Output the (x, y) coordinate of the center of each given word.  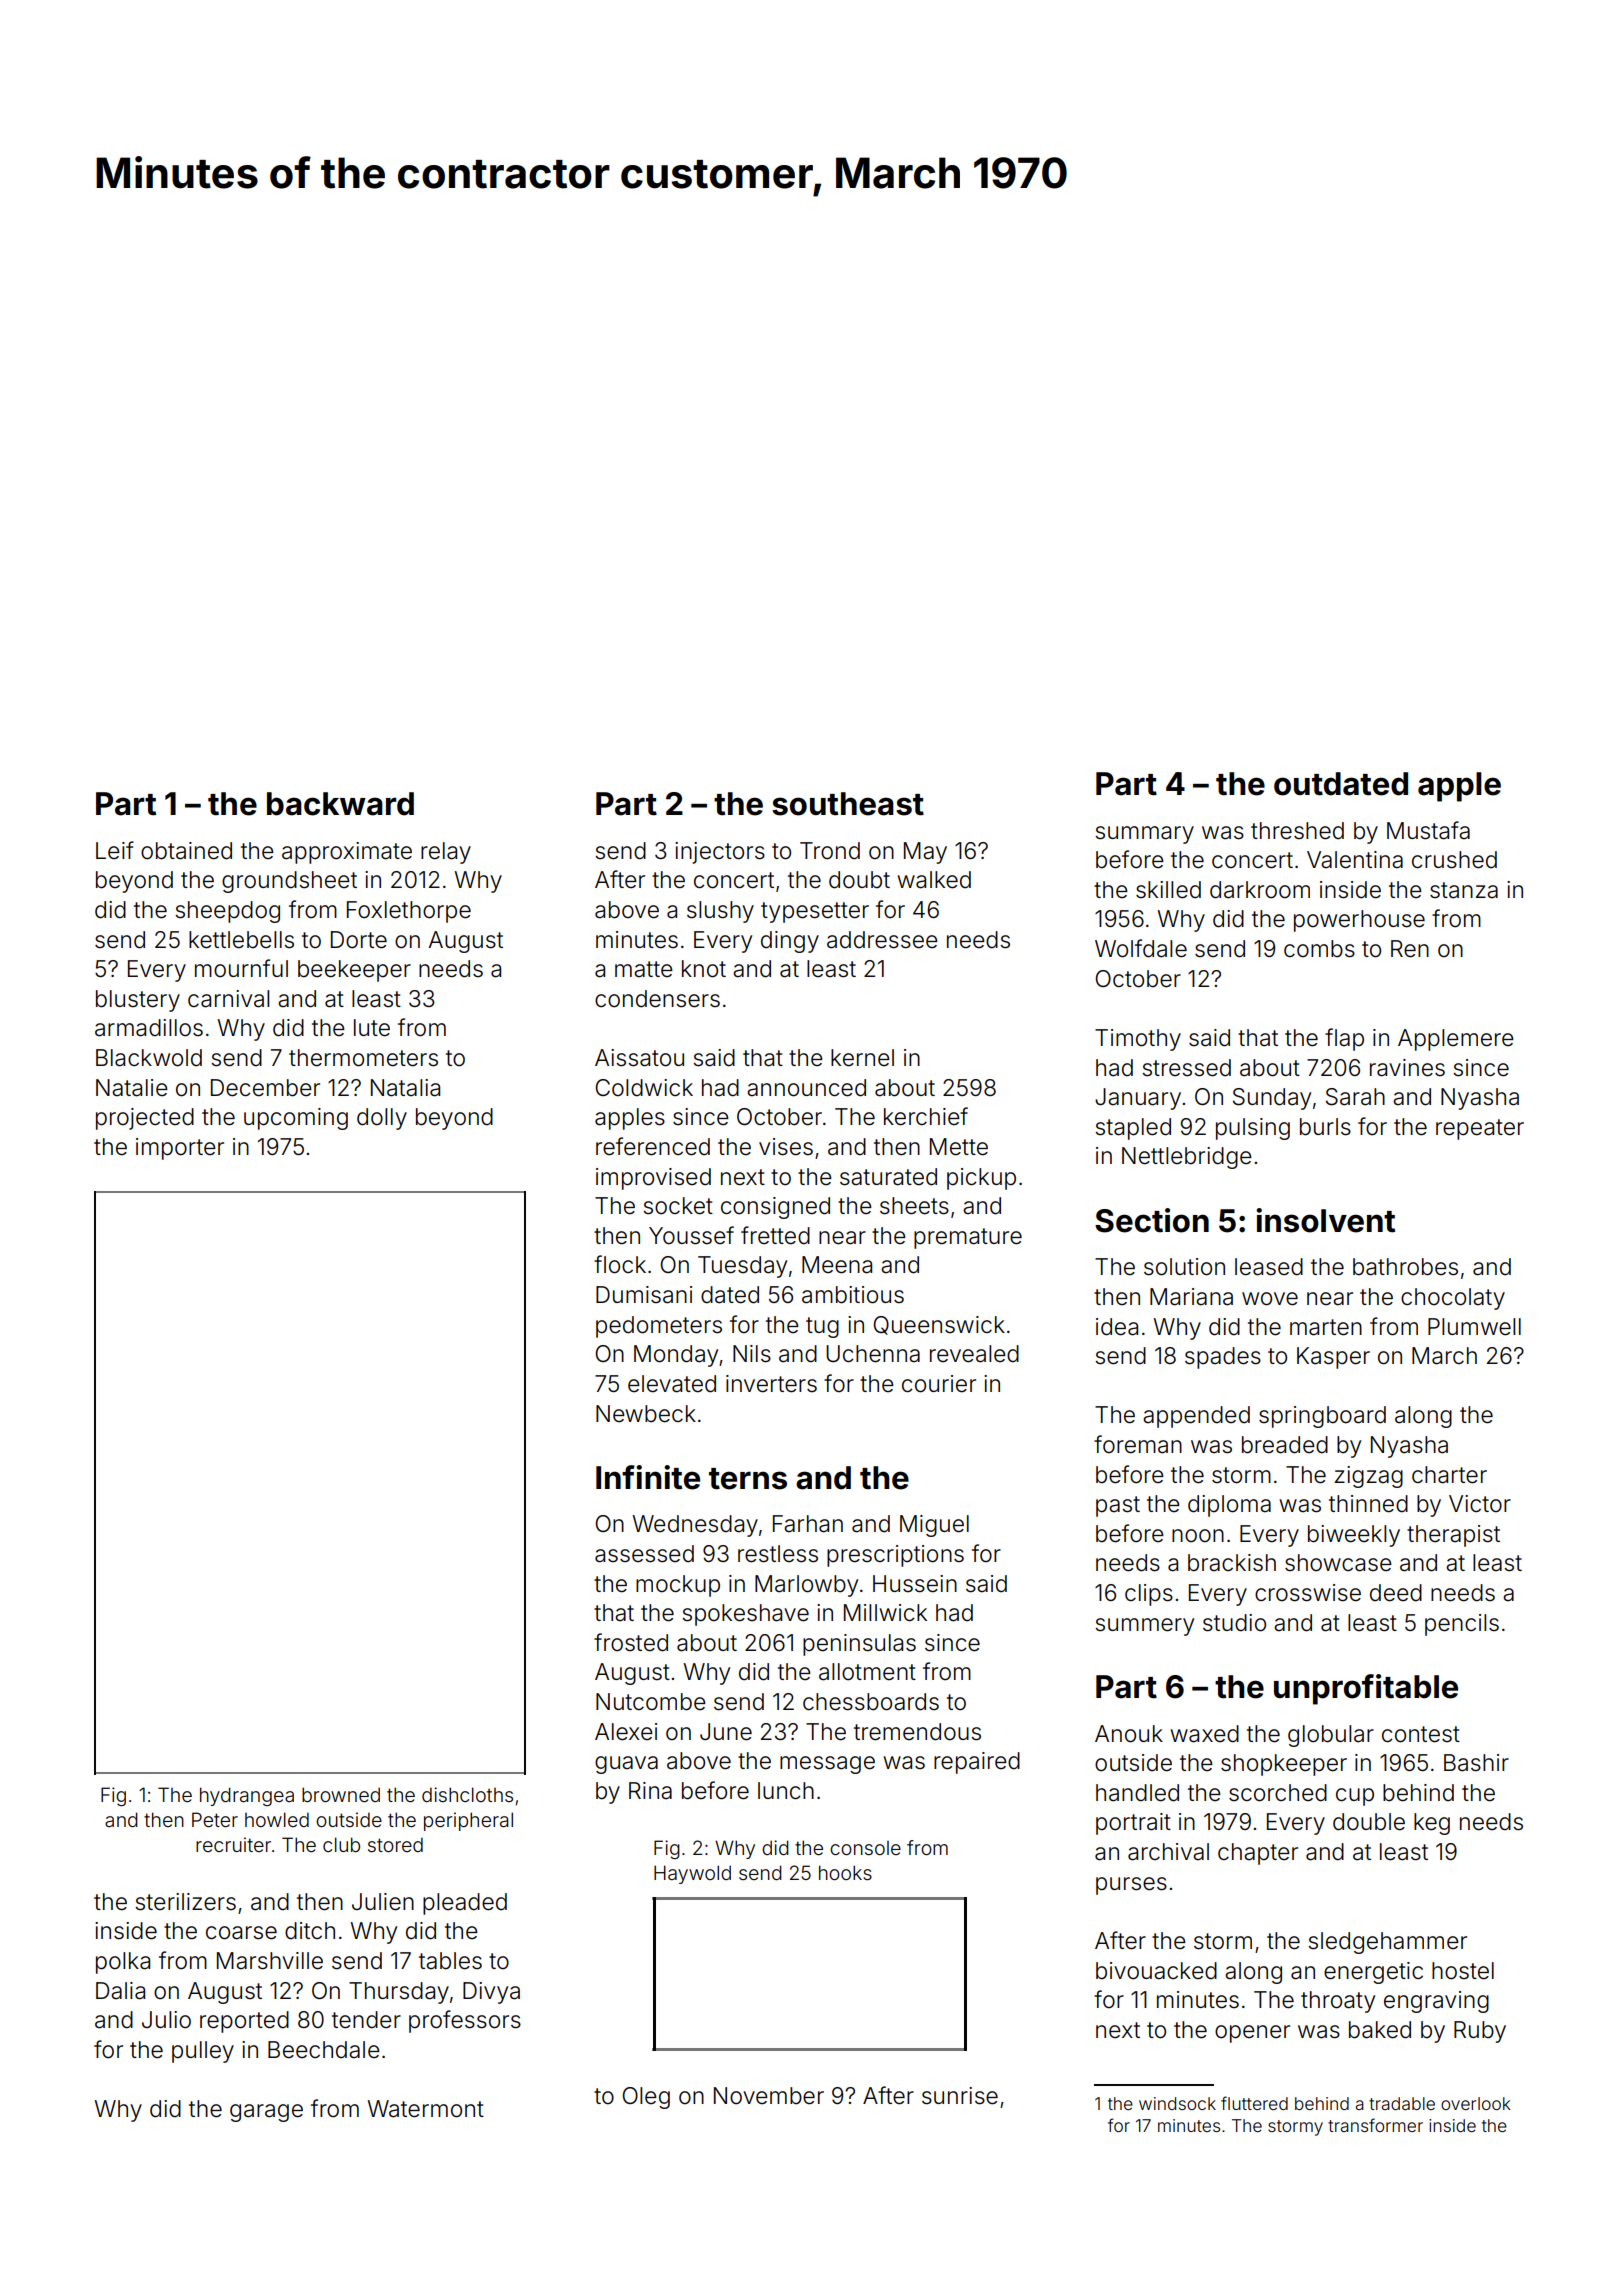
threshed (1297, 831)
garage (266, 2113)
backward (340, 804)
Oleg (646, 2098)
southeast (848, 804)
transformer (1375, 2125)
